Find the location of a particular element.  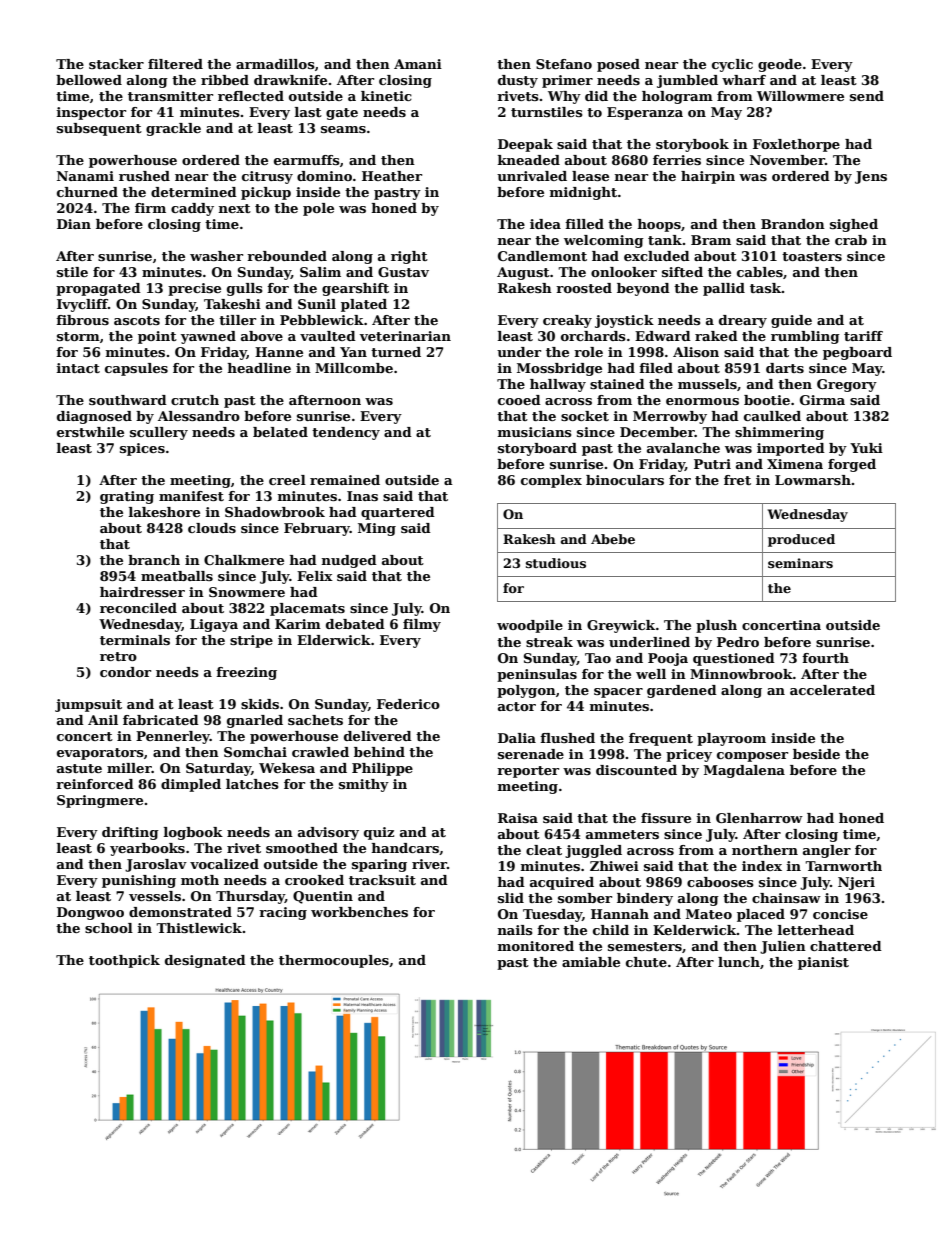

drifting is located at coordinates (130, 833).
